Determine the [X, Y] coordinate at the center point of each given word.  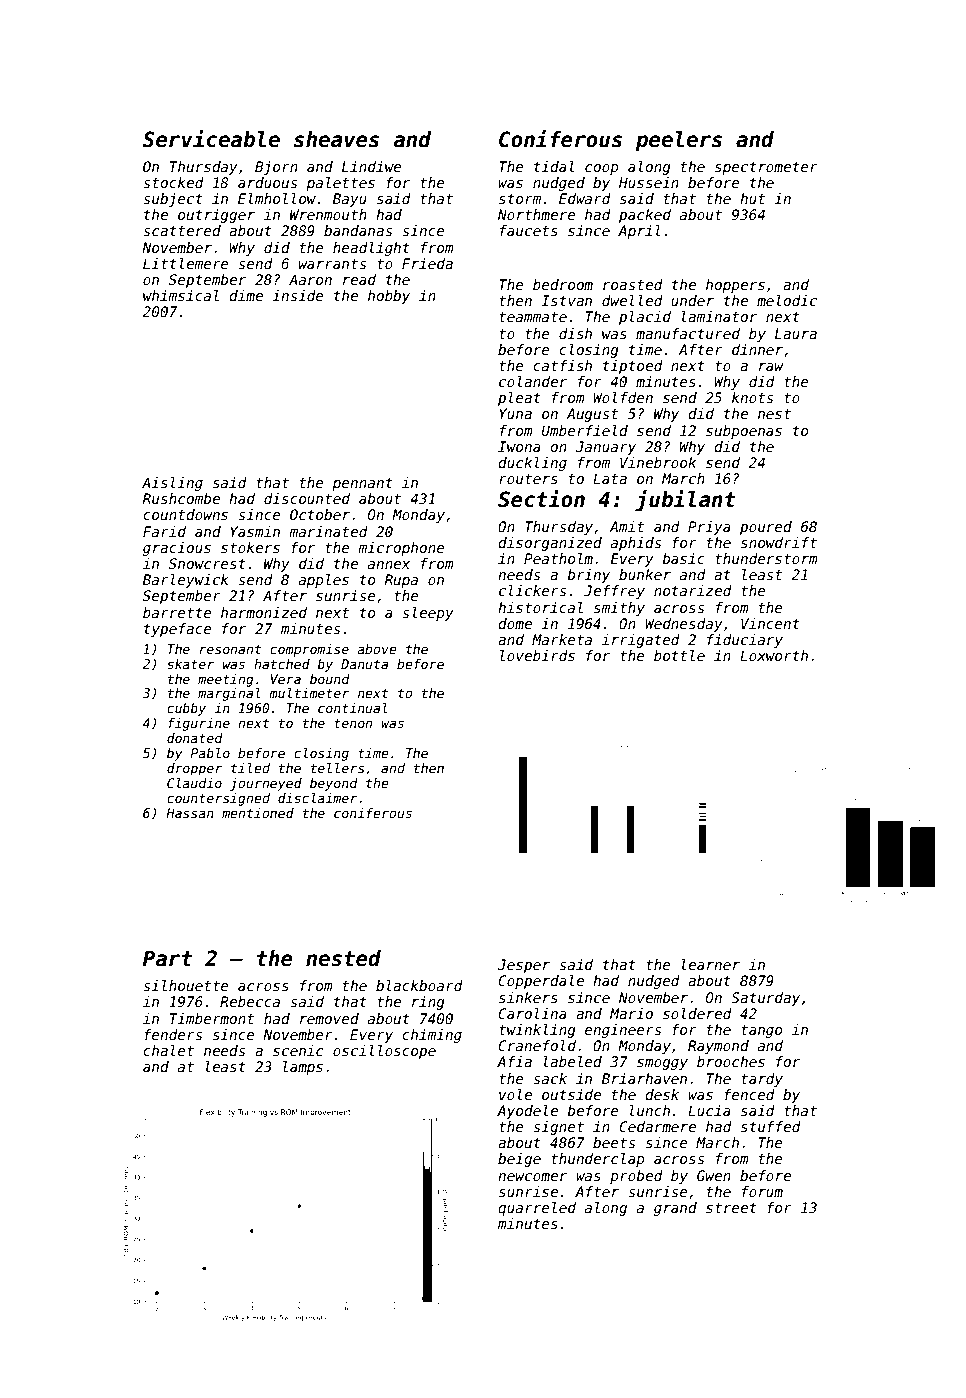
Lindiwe [371, 166]
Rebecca [250, 1001]
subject [173, 200]
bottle [679, 655]
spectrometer [766, 168]
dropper [194, 769]
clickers [532, 590]
